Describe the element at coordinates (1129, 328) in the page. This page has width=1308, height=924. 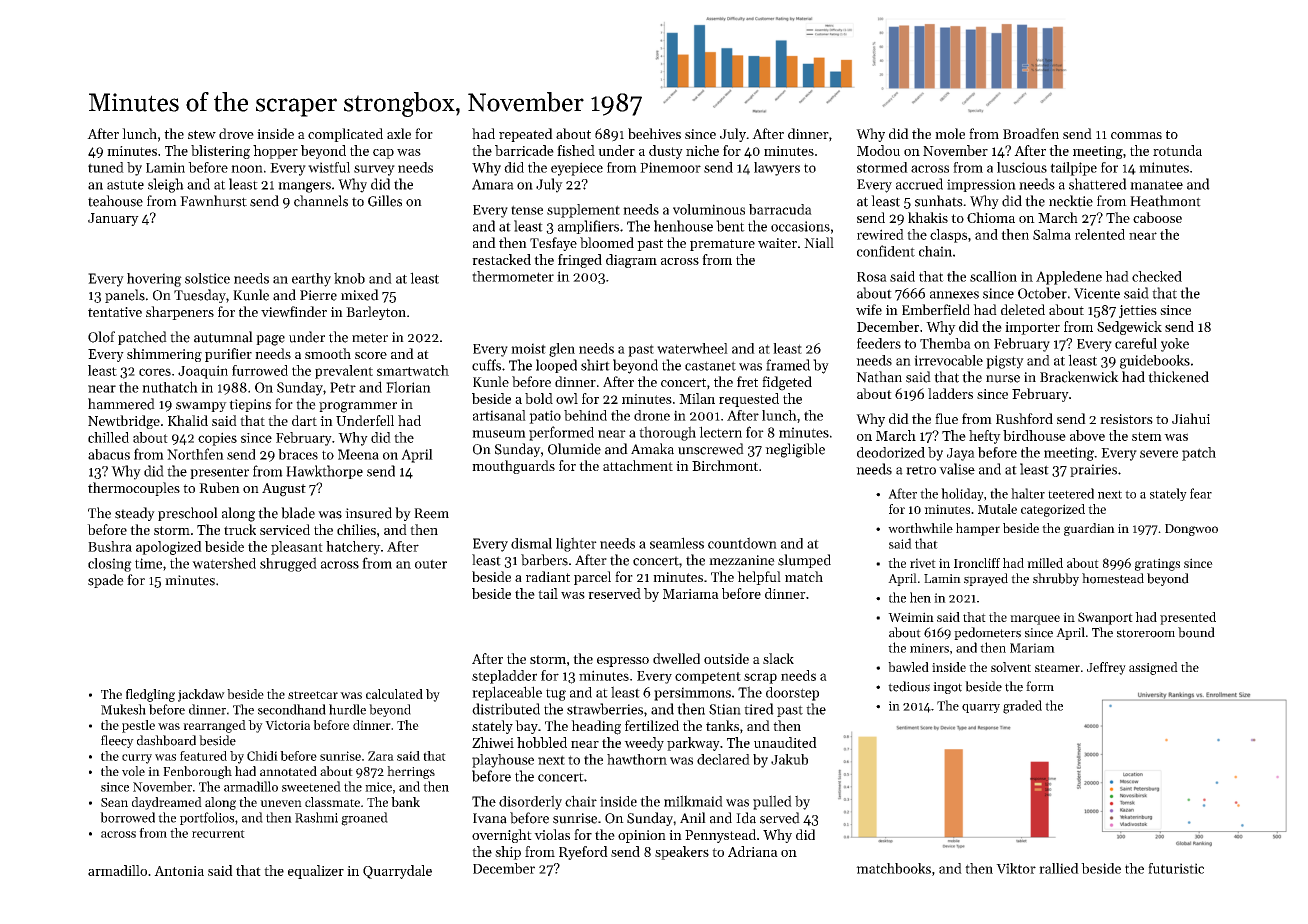
I see `Sedgewick` at that location.
